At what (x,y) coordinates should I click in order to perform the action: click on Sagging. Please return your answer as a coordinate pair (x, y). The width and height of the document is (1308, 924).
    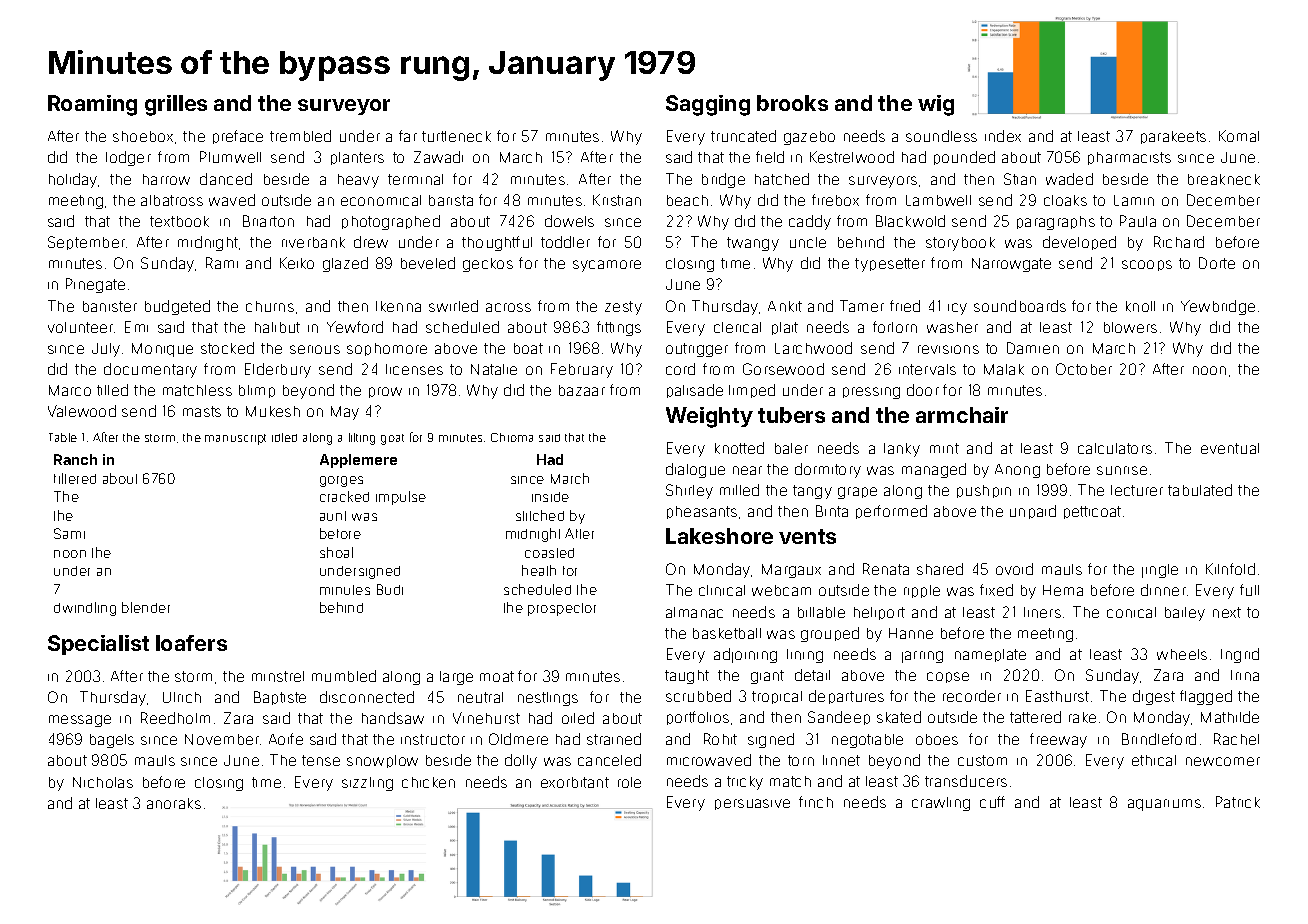
    Looking at the image, I should click on (708, 105).
